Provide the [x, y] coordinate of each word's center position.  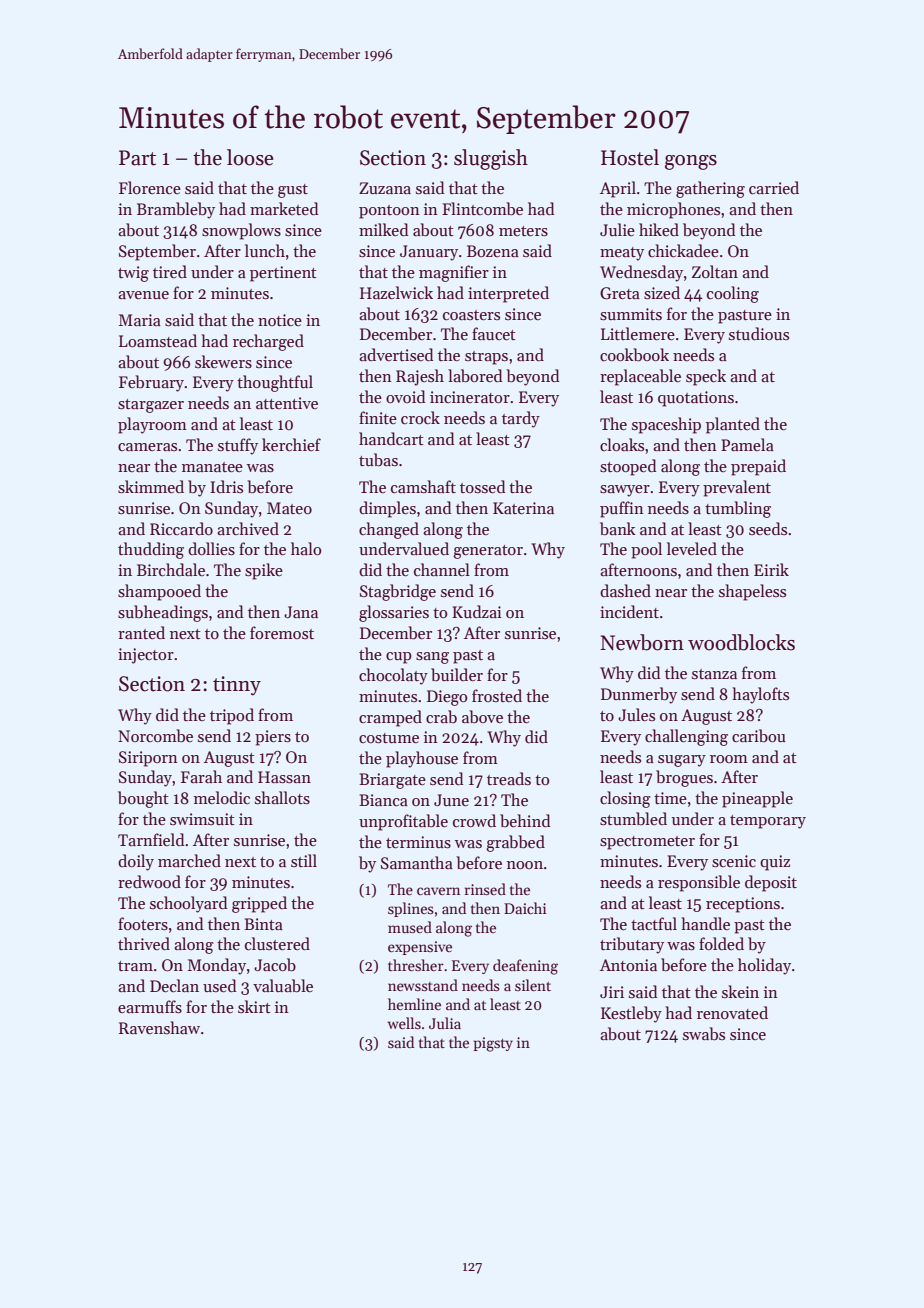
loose [250, 157]
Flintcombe [482, 209]
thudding [151, 550]
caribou [759, 736]
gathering [710, 189]
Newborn [642, 642]
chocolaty [393, 676]
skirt [254, 1006]
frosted [497, 695]
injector [146, 656]
